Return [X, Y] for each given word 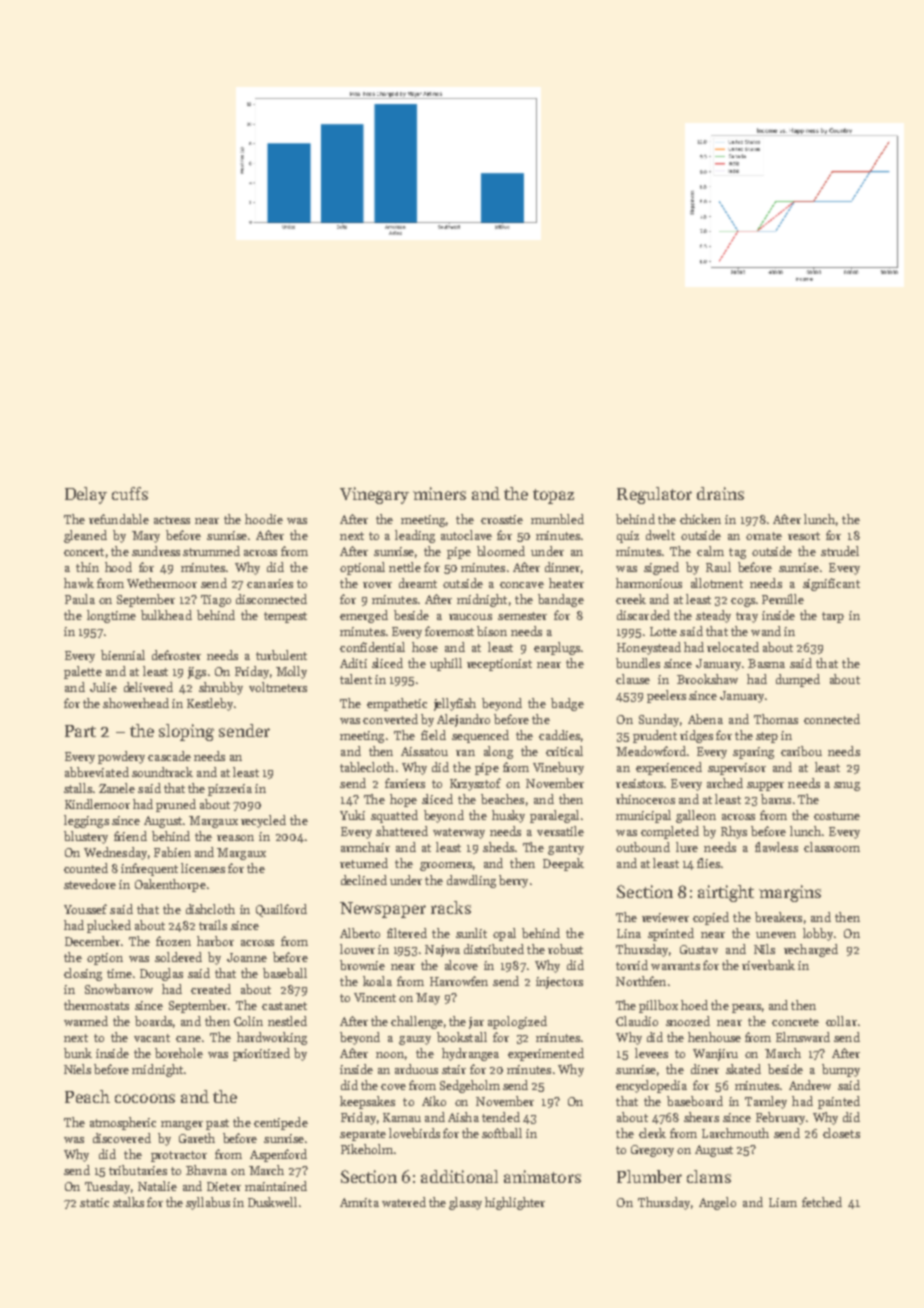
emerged [364, 616]
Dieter [224, 1186]
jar [476, 1023]
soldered [178, 957]
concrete [795, 1022]
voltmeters [278, 687]
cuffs [130, 493]
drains [720, 493]
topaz [553, 496]
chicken [700, 519]
